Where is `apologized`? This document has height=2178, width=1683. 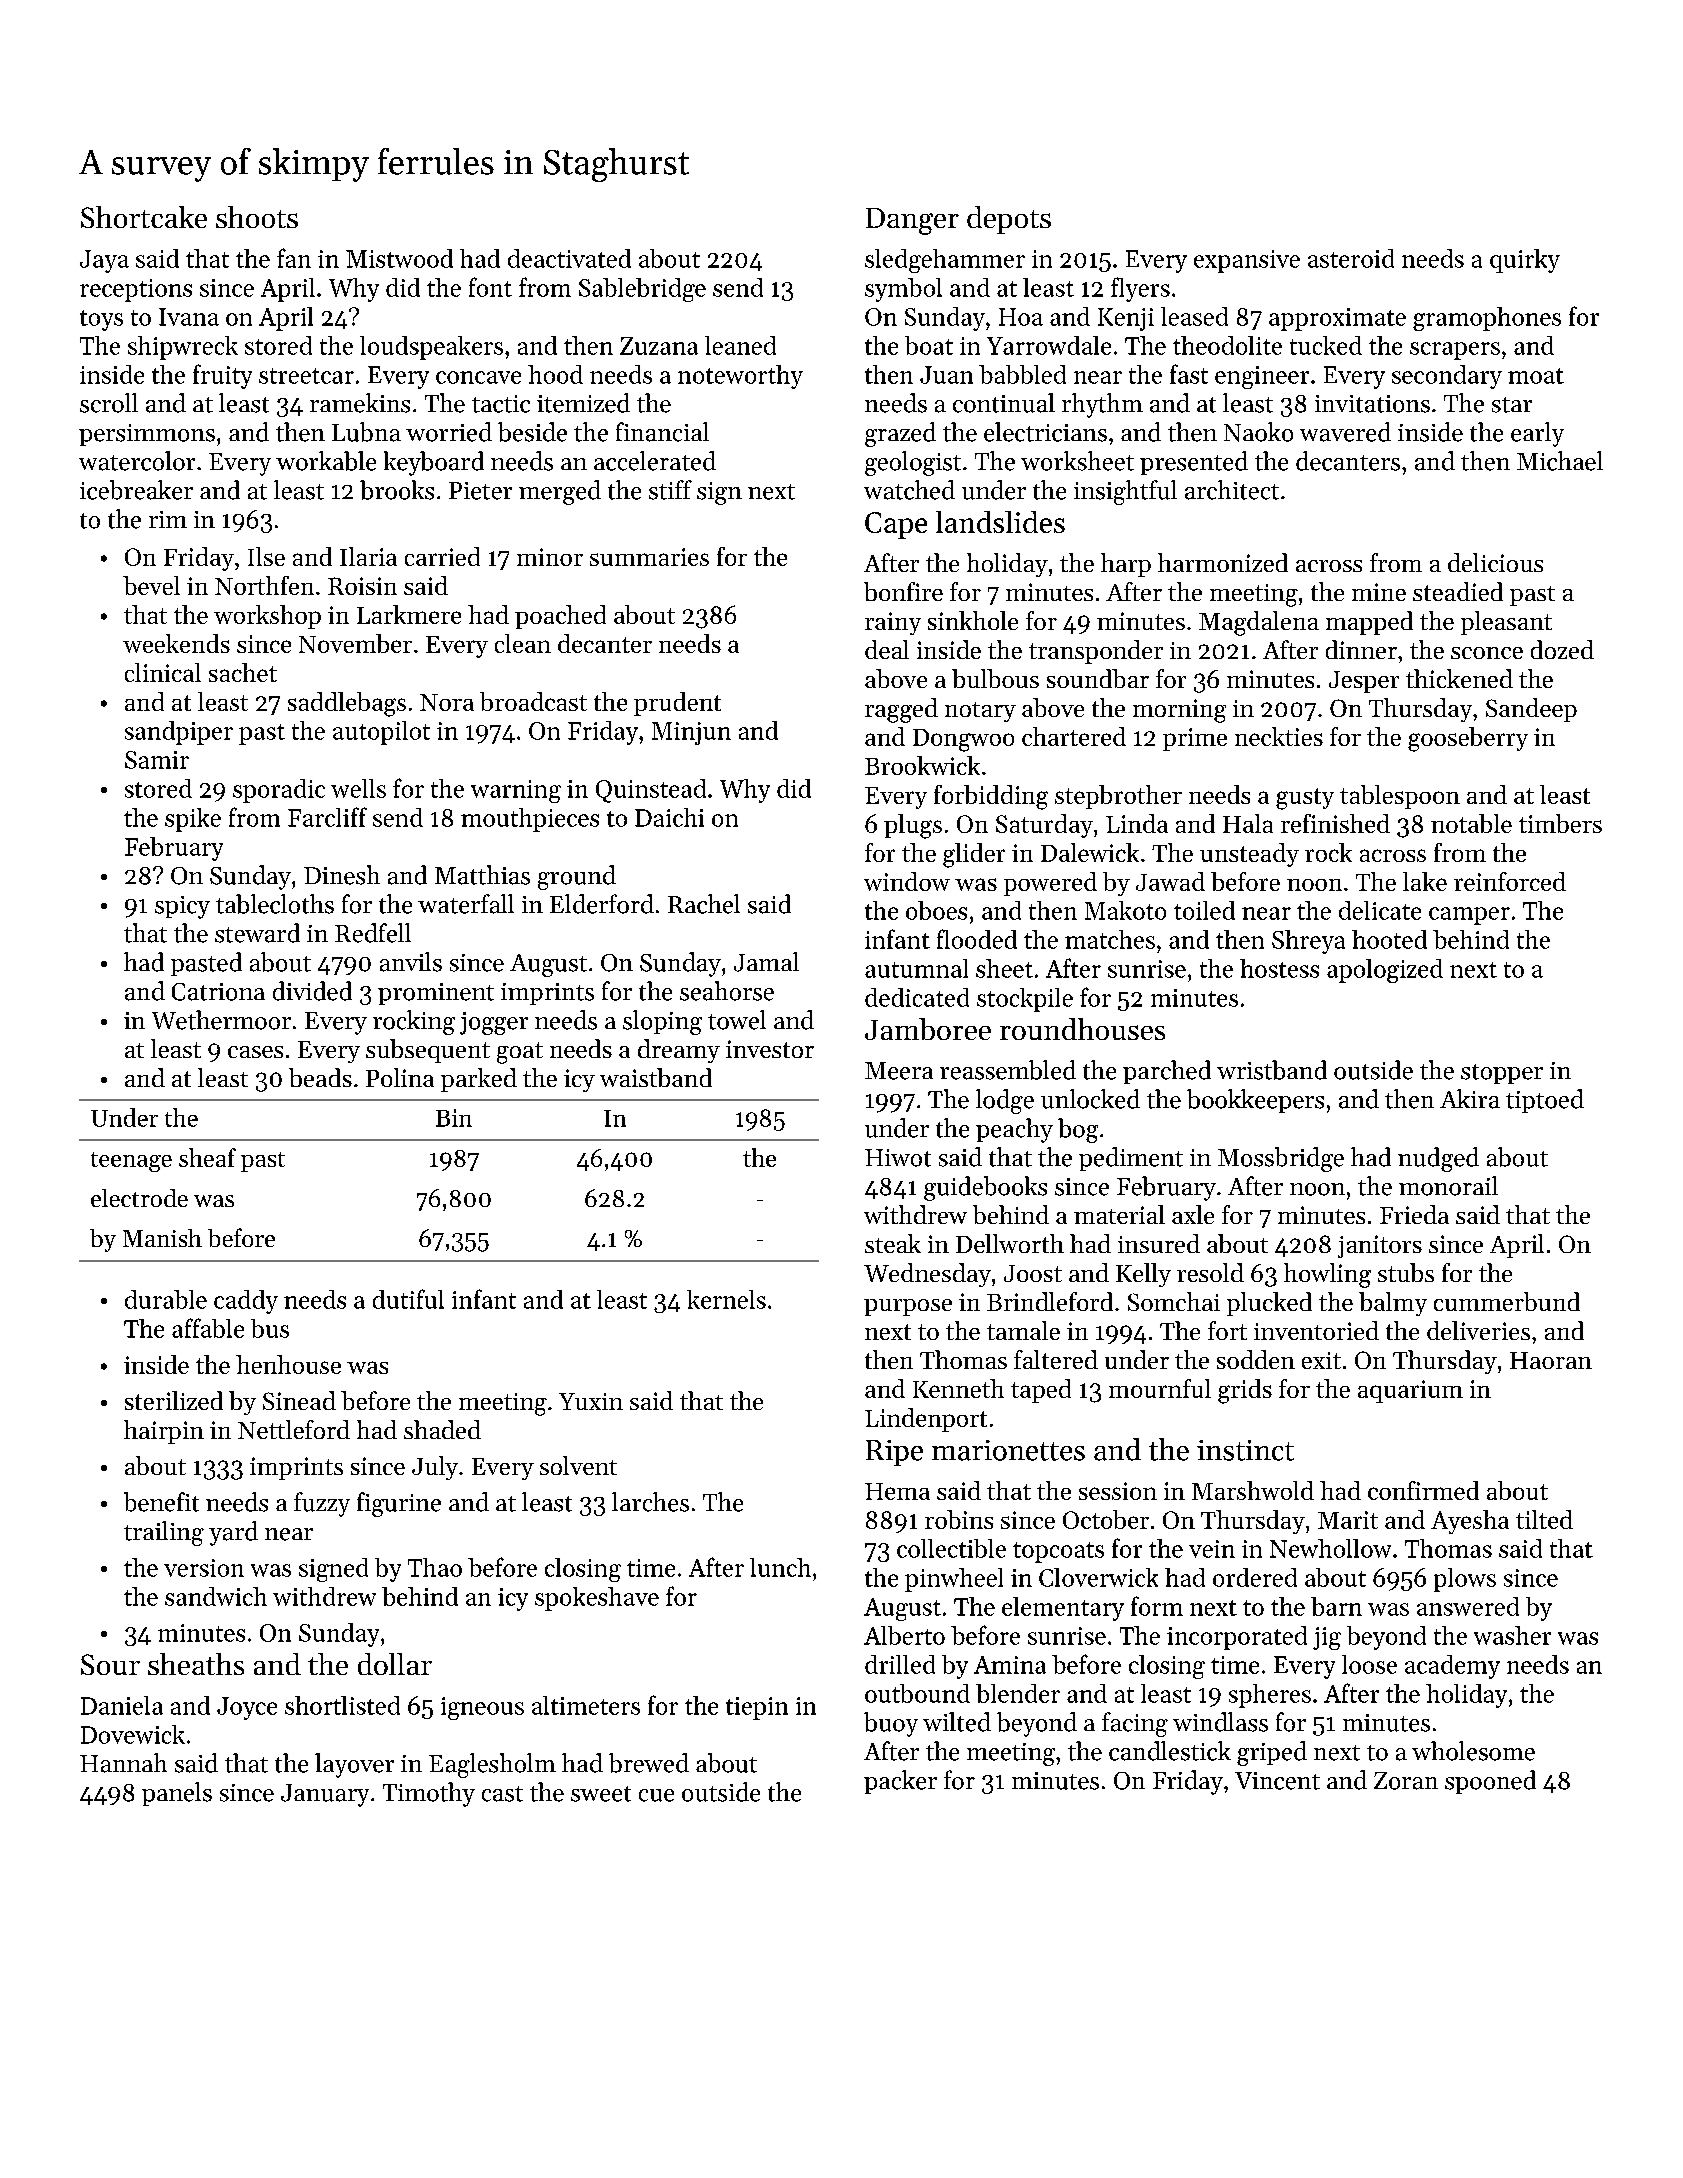 apologized is located at coordinates (1385, 971).
